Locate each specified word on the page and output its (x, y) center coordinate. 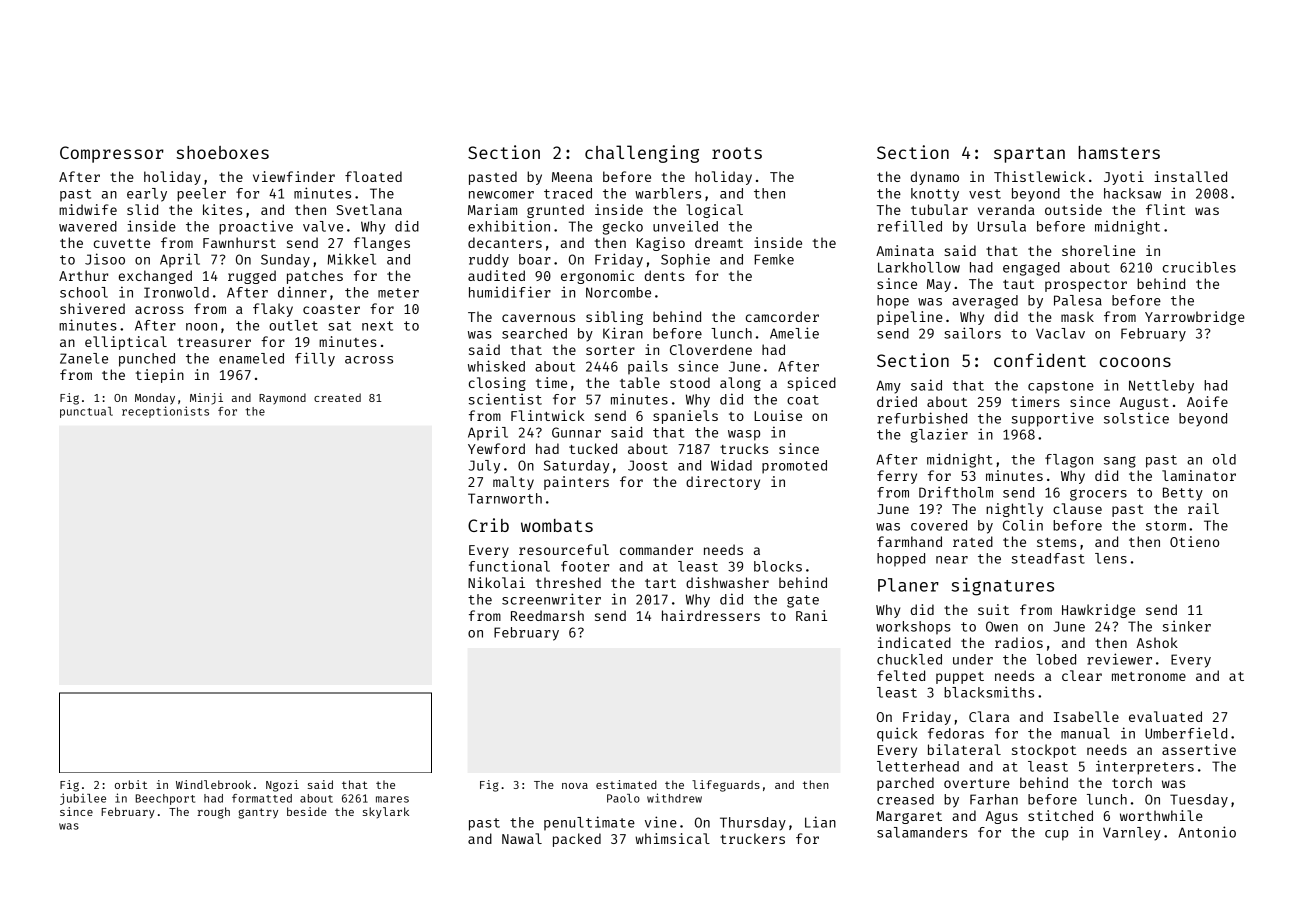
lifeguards (726, 786)
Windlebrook (213, 784)
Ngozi (282, 786)
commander (656, 549)
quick (897, 734)
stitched (1060, 815)
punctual (86, 412)
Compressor (112, 154)
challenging (642, 154)
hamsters (1119, 152)
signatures (1002, 587)
